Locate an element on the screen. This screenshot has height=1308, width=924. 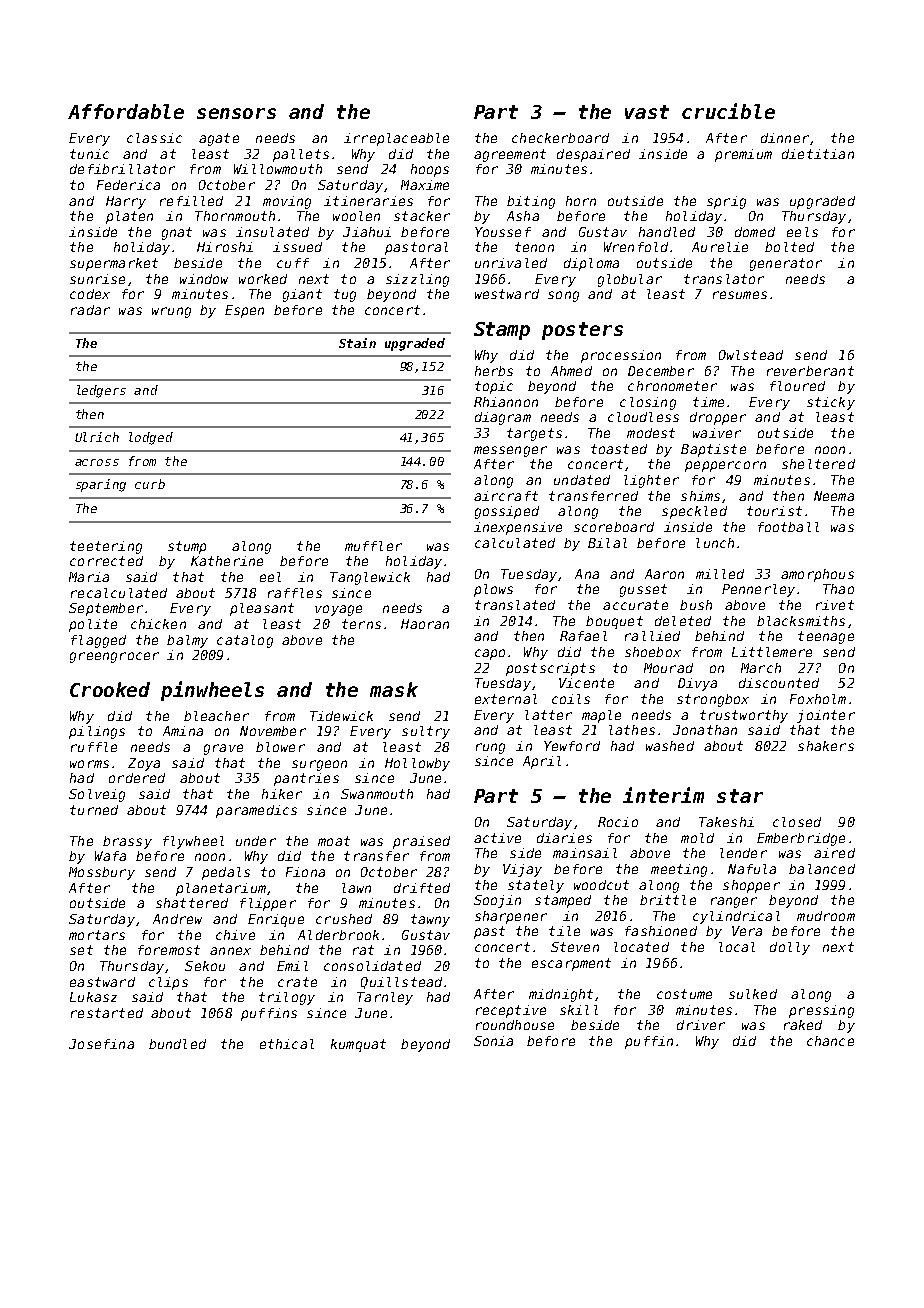
praised is located at coordinates (421, 842).
